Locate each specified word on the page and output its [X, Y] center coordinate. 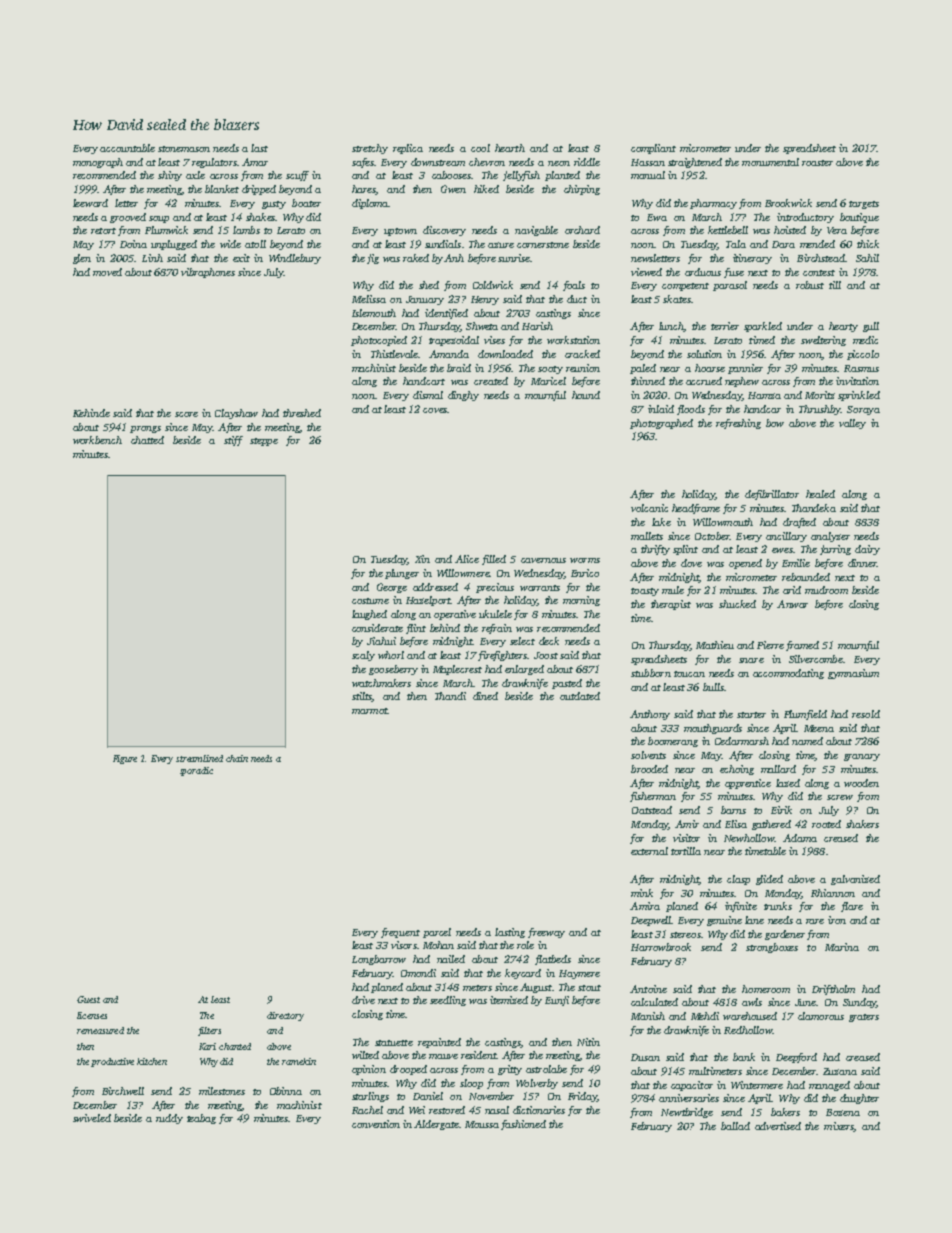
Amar [255, 162]
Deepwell [651, 921]
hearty [843, 327]
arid [792, 590]
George [392, 588]
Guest [88, 999]
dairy [867, 550]
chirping [582, 190]
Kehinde [91, 413]
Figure [125, 759]
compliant [653, 149]
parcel [437, 933]
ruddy [169, 1119]
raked [416, 258]
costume [370, 601]
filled [494, 560]
